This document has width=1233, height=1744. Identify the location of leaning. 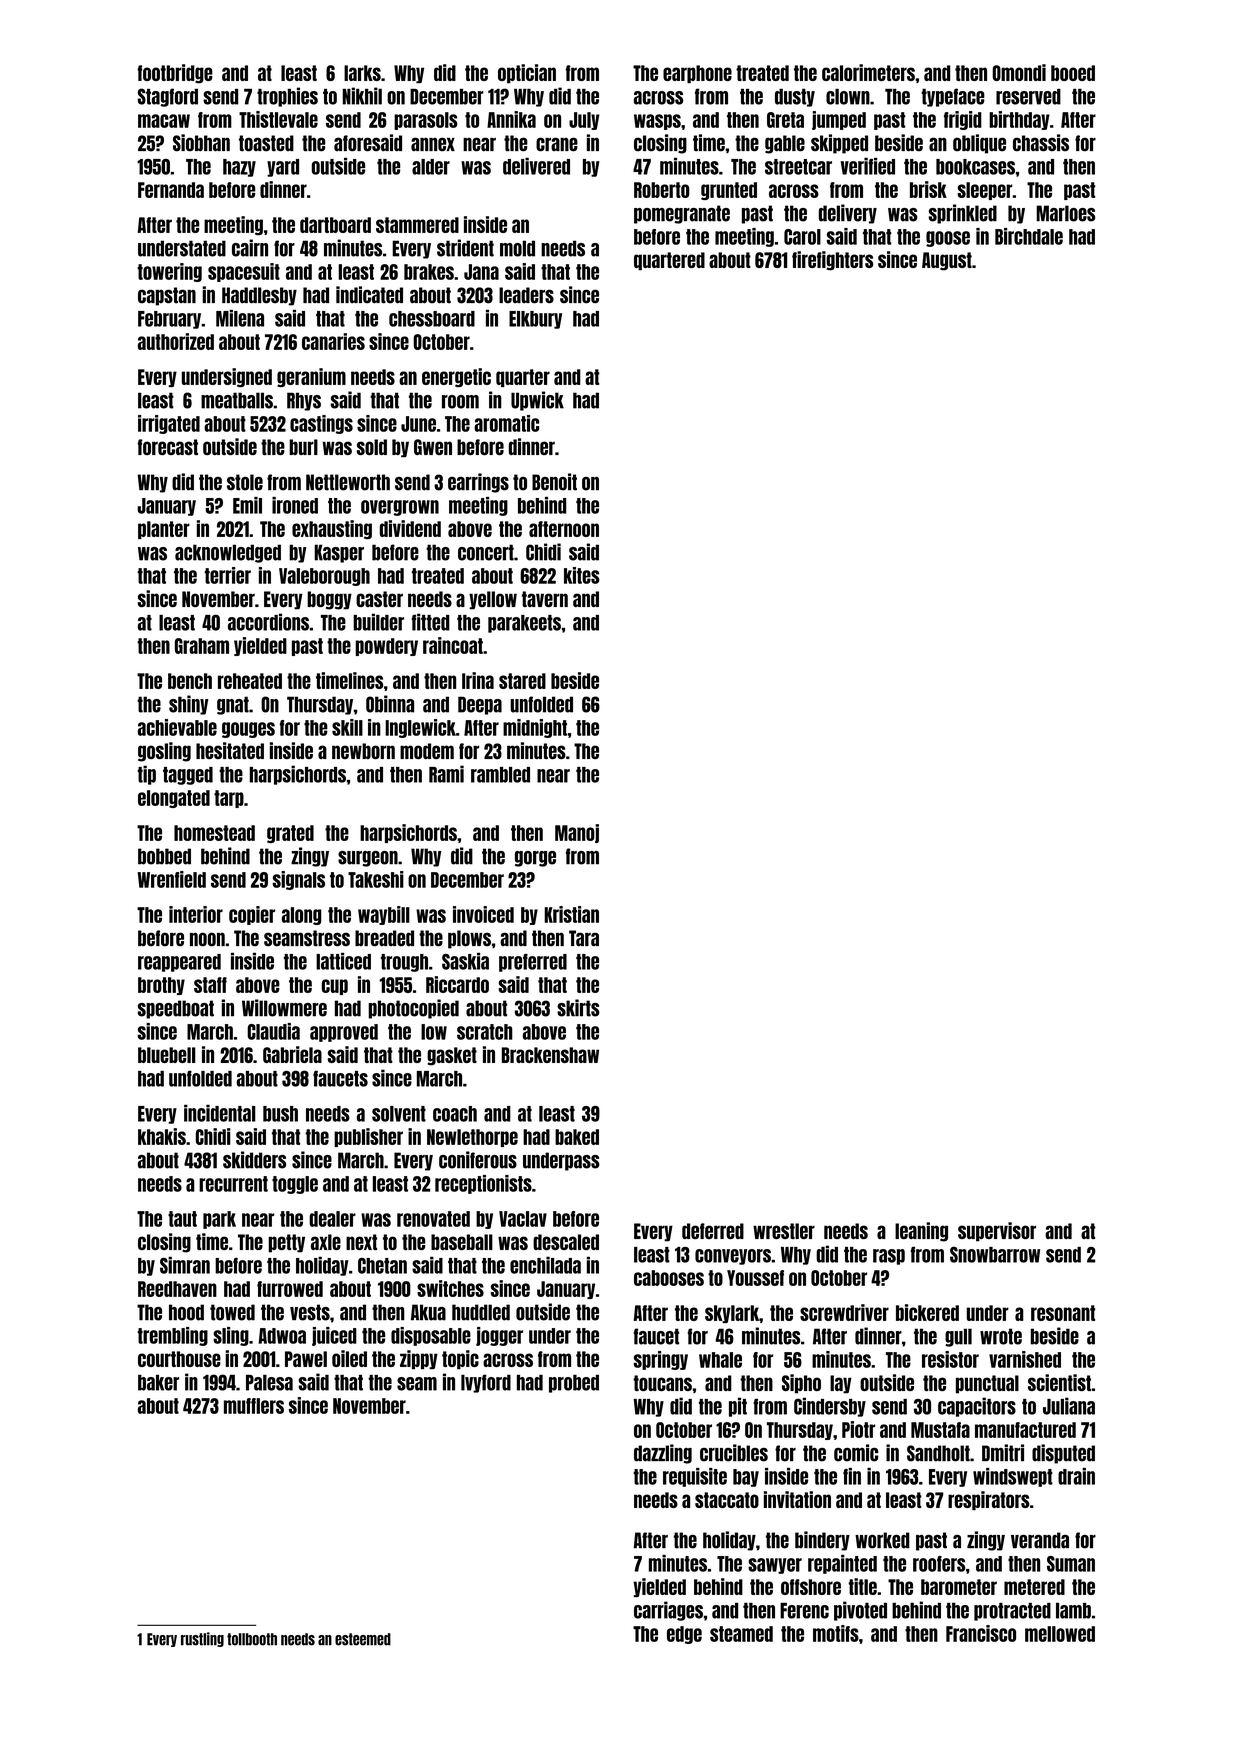
(921, 1232).
